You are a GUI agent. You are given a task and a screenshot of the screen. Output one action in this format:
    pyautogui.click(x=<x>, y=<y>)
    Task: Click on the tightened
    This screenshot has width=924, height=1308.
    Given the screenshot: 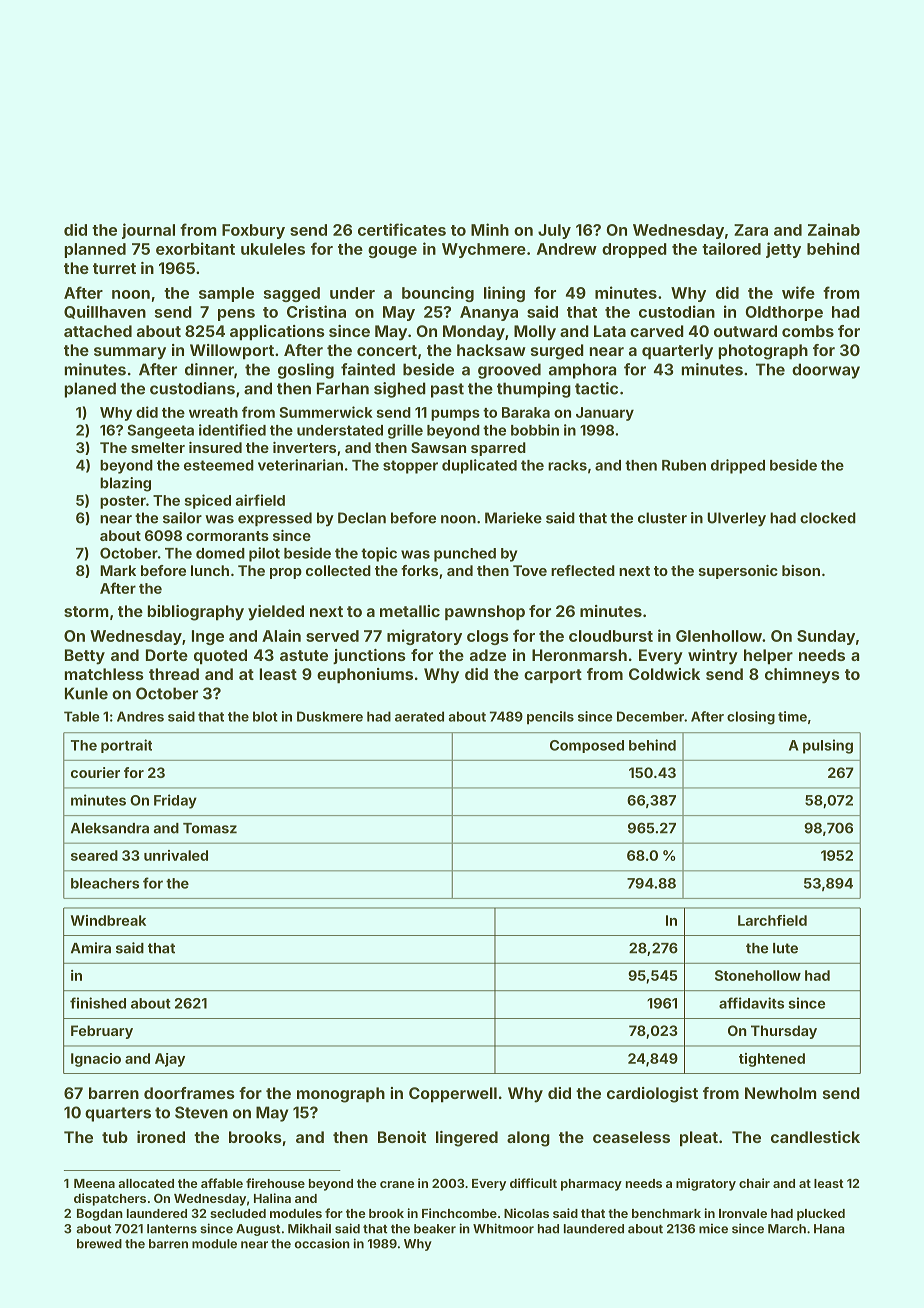 What is the action you would take?
    pyautogui.click(x=772, y=1060)
